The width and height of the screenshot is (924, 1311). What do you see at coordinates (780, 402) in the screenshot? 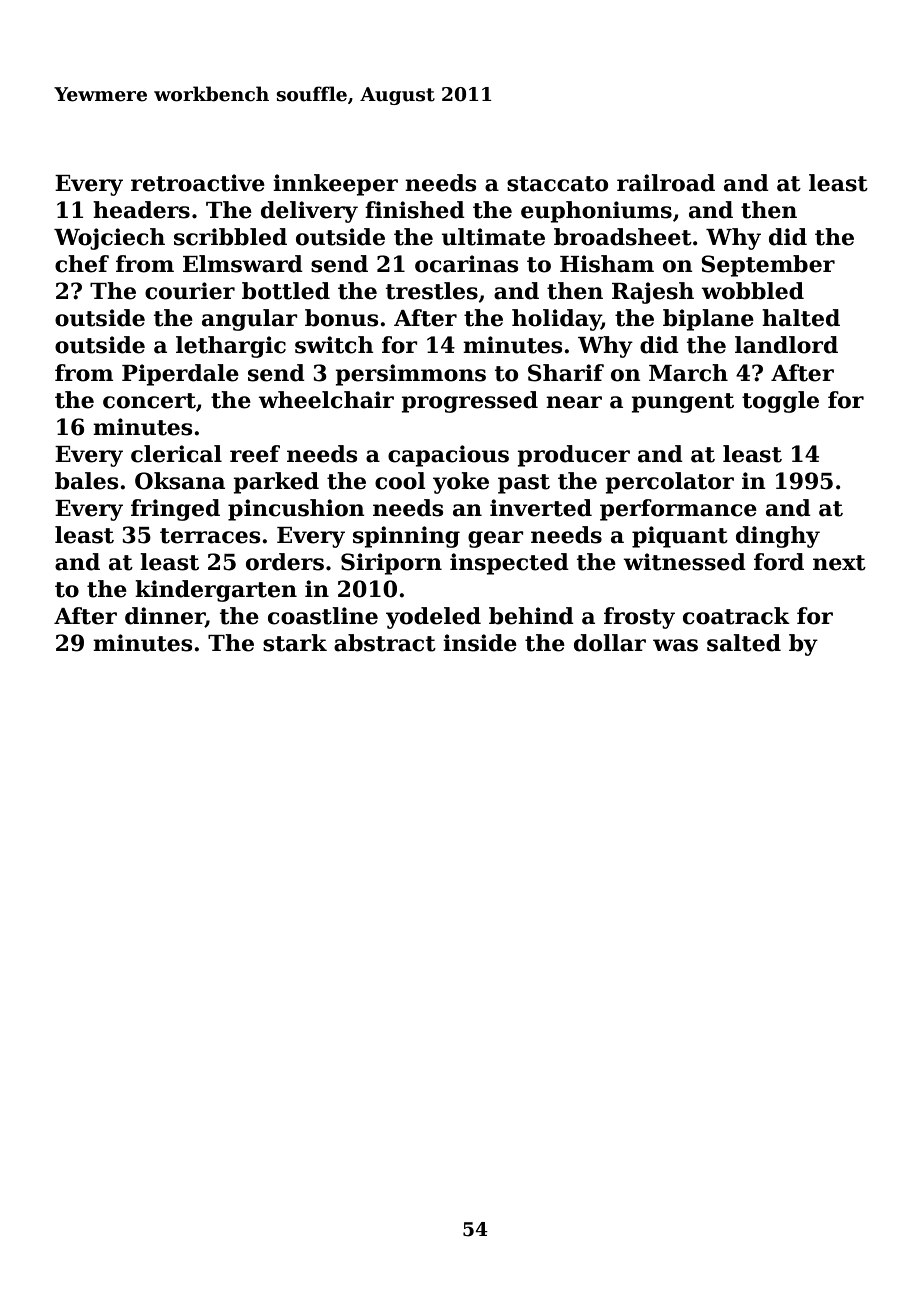
I see `toggle` at bounding box center [780, 402].
